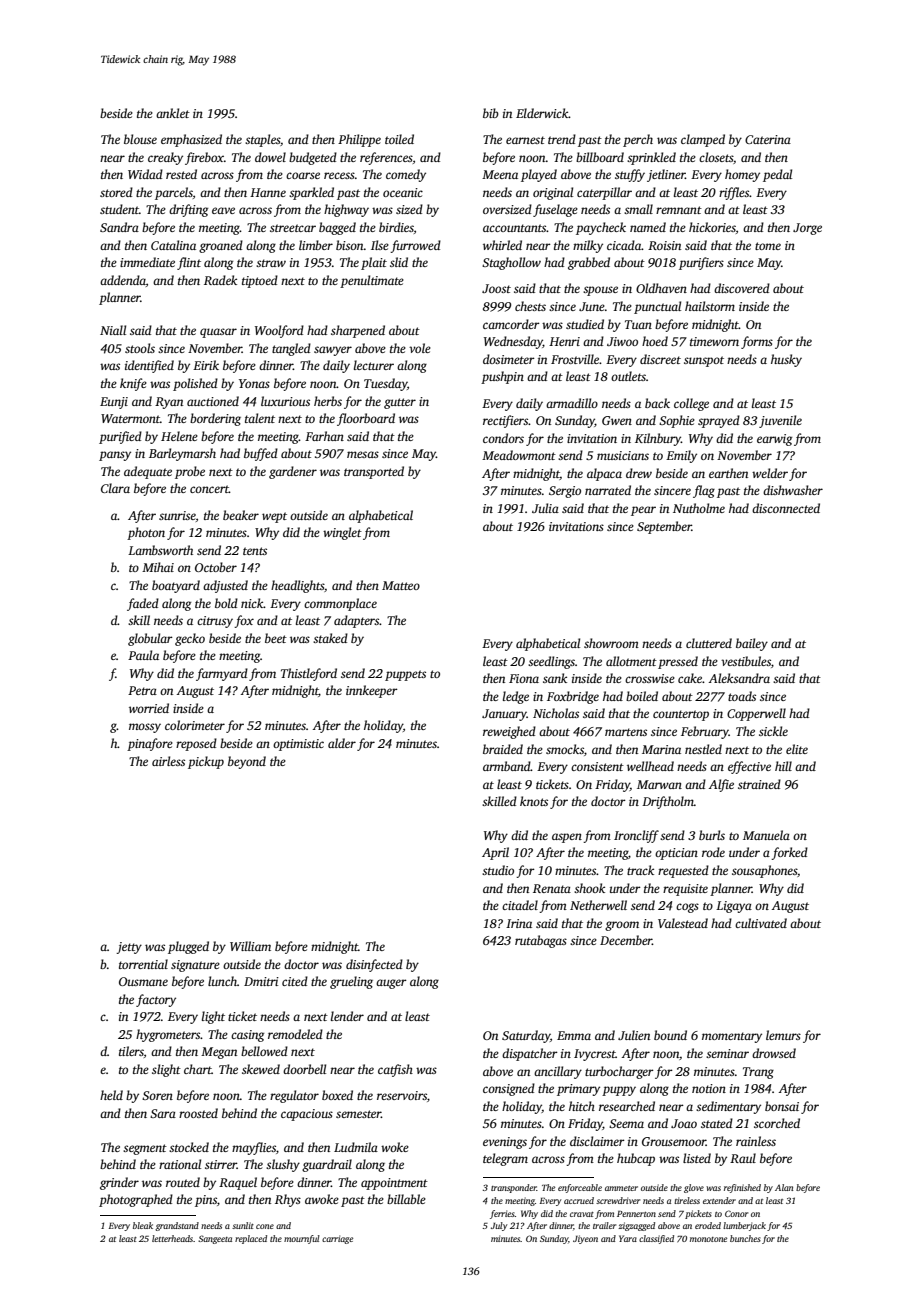 This screenshot has height=1308, width=924. What do you see at coordinates (356, 621) in the screenshot?
I see `adapters` at bounding box center [356, 621].
